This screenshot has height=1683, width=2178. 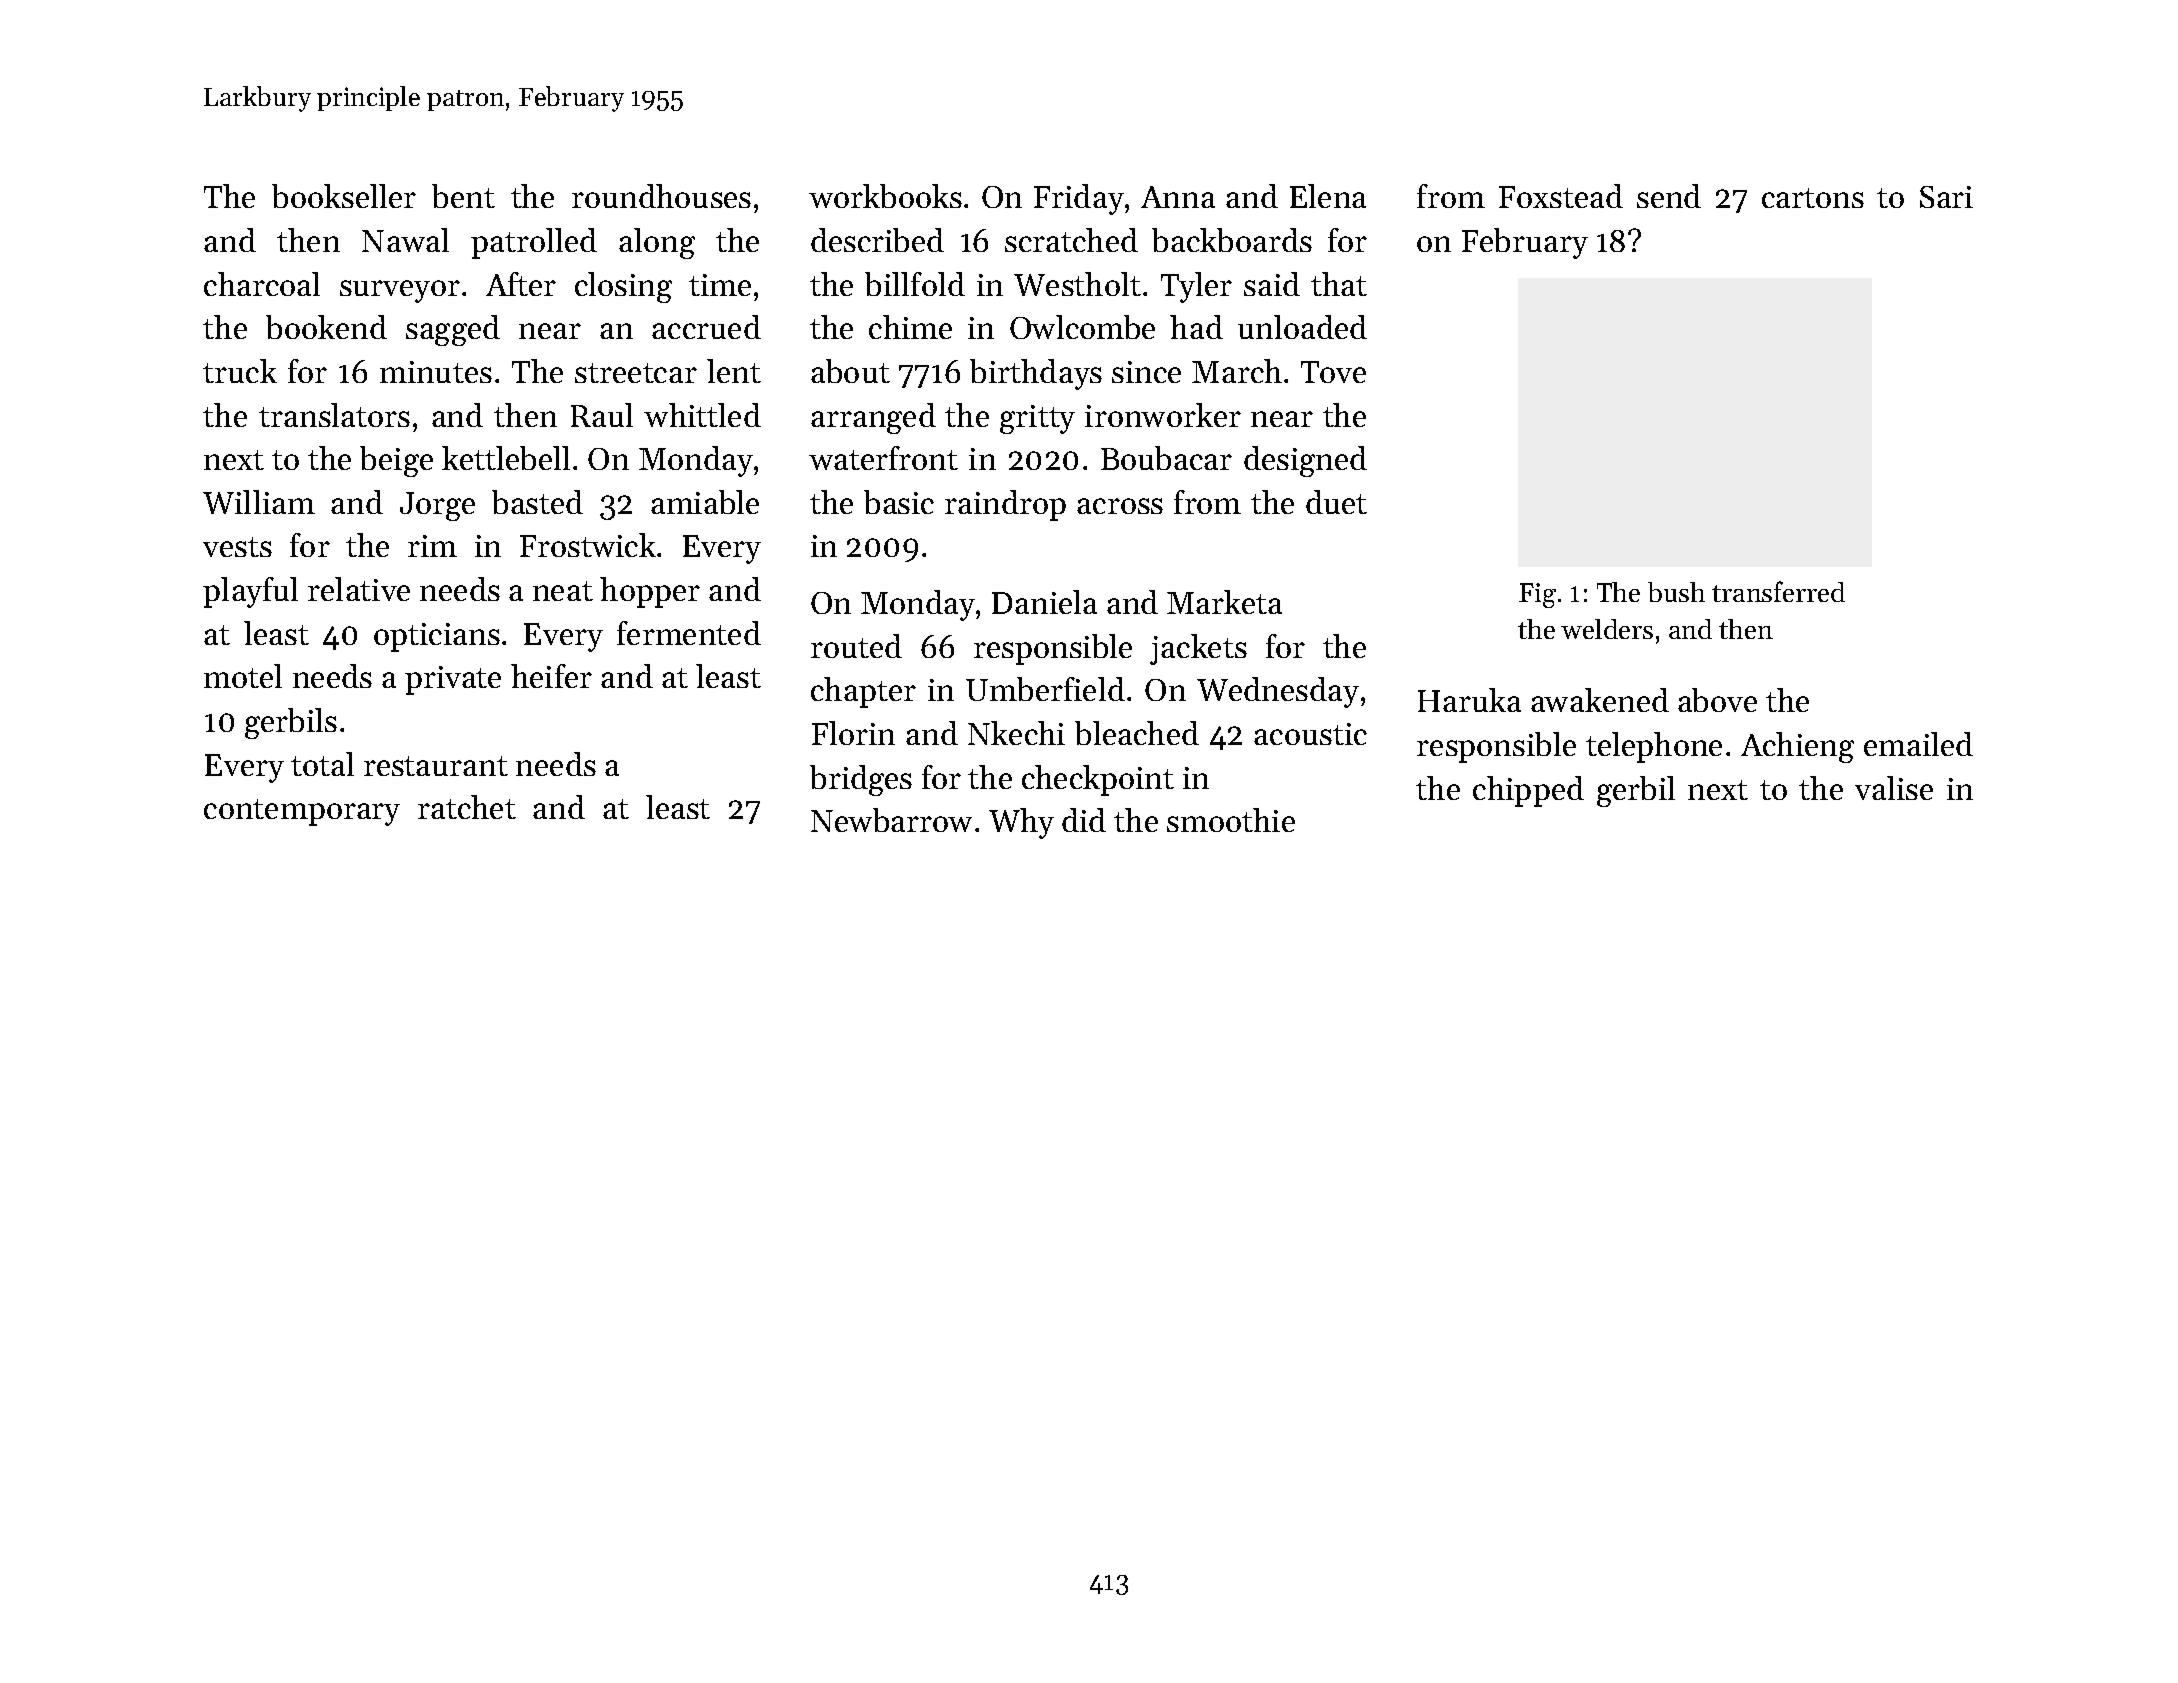 I want to click on bookseller, so click(x=344, y=196).
